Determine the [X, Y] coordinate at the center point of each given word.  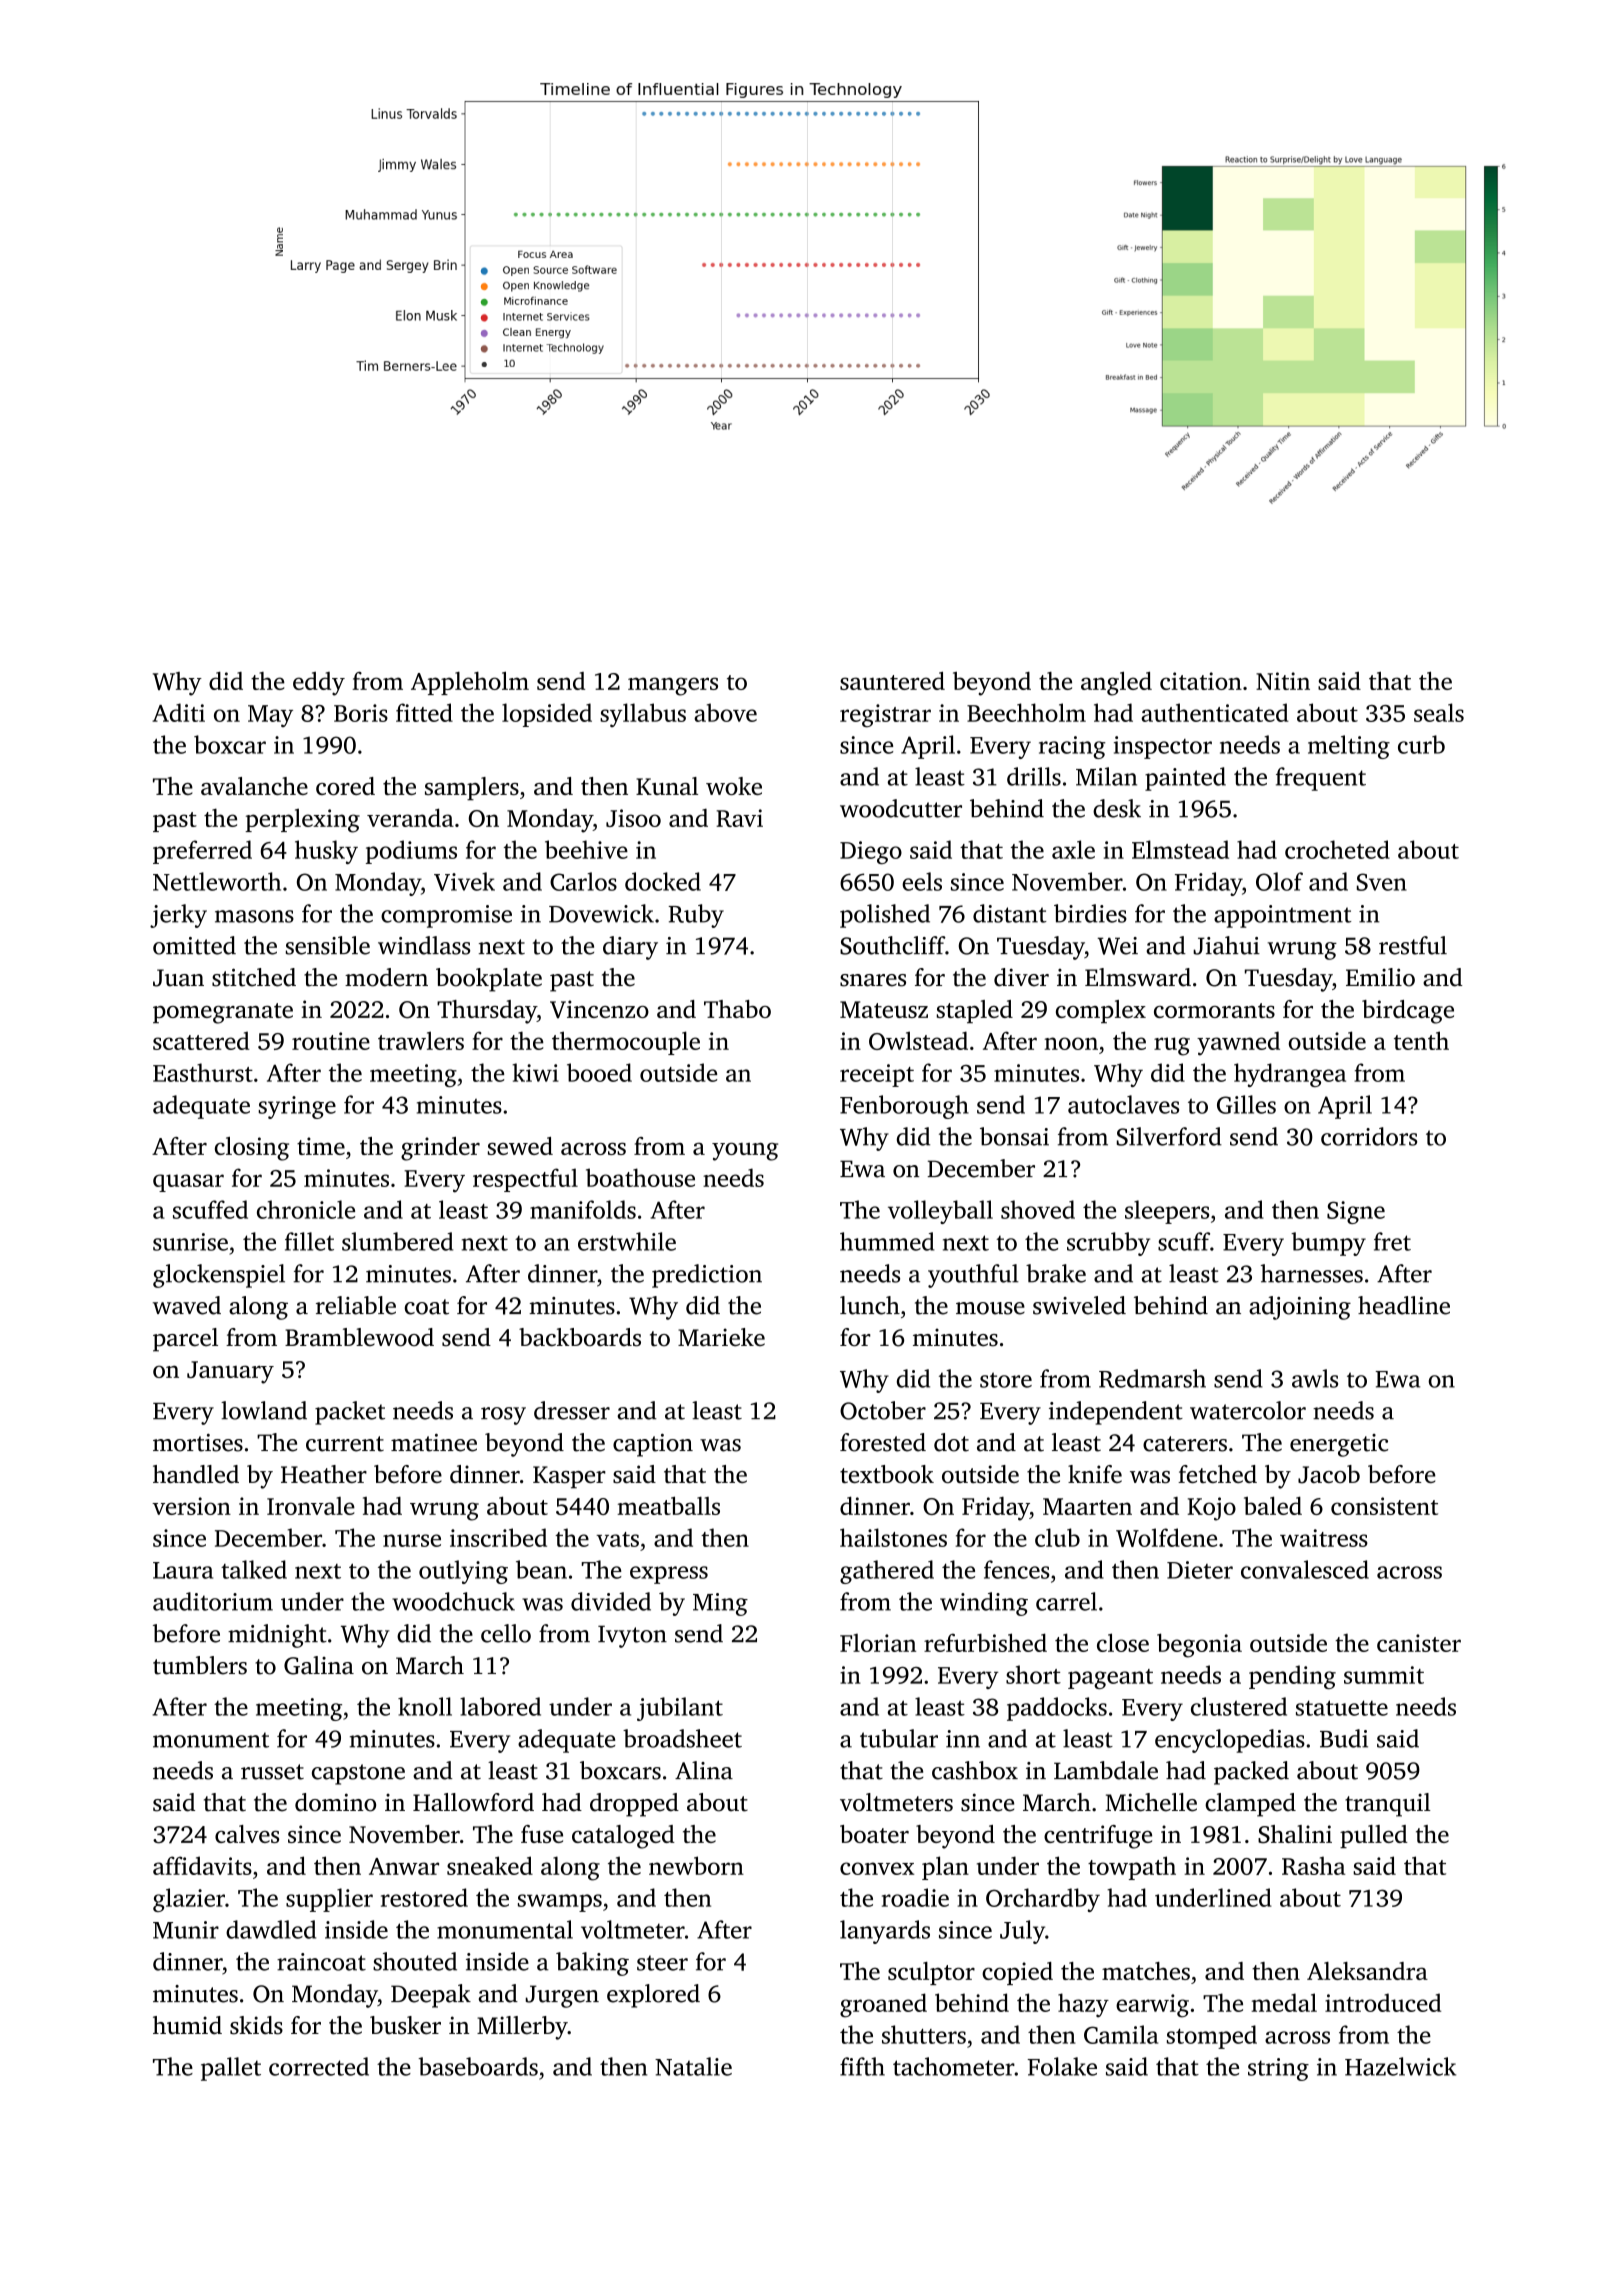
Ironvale [311, 1506]
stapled [975, 1011]
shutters [924, 2034]
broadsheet [682, 1738]
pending [1292, 1677]
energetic [1339, 1445]
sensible [328, 945]
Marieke [721, 1337]
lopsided [547, 715]
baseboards [478, 2066]
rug [1172, 1046]
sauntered [892, 680]
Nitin [1283, 681]
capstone [358, 1774]
